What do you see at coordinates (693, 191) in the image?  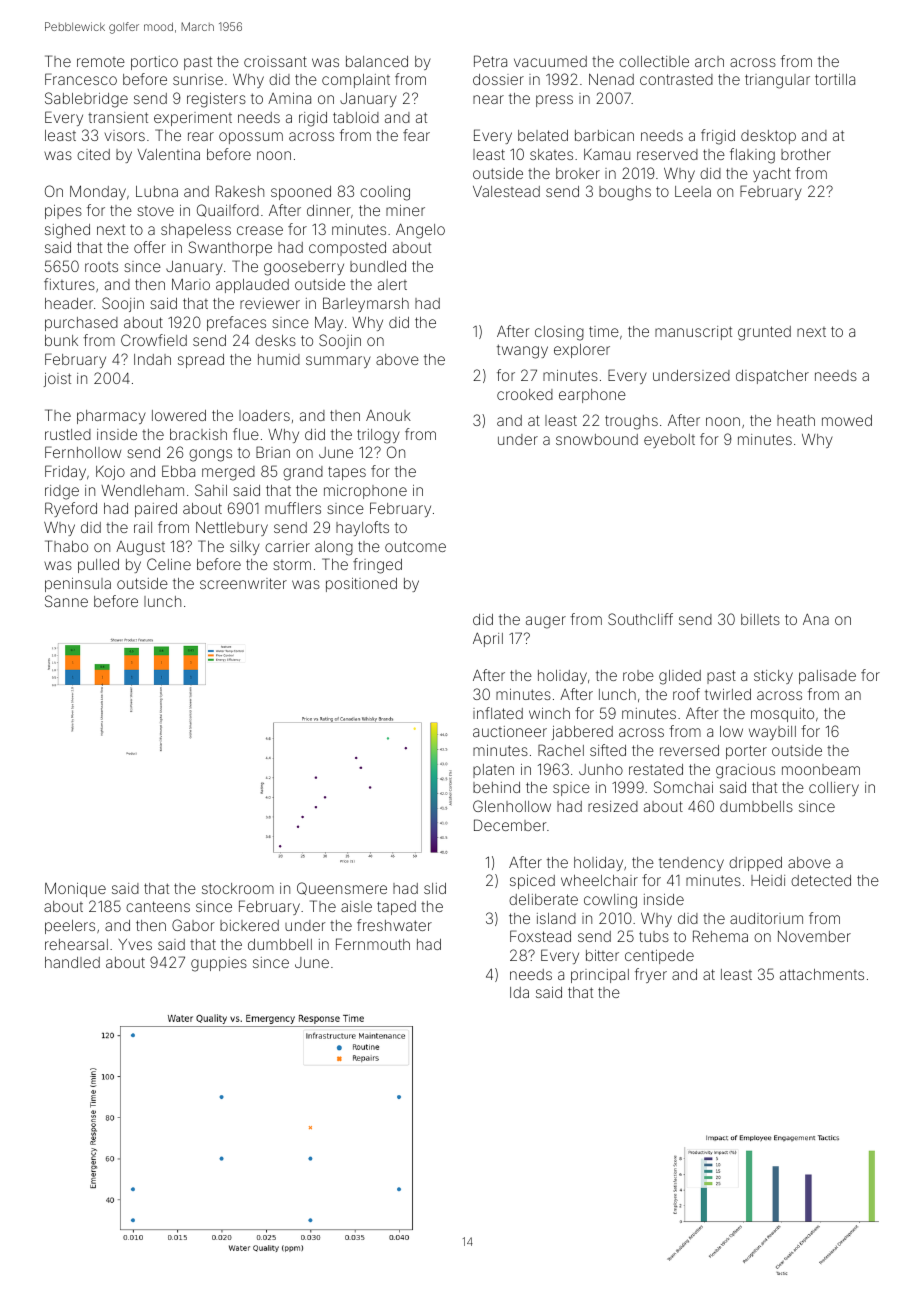 I see `Leela` at bounding box center [693, 191].
